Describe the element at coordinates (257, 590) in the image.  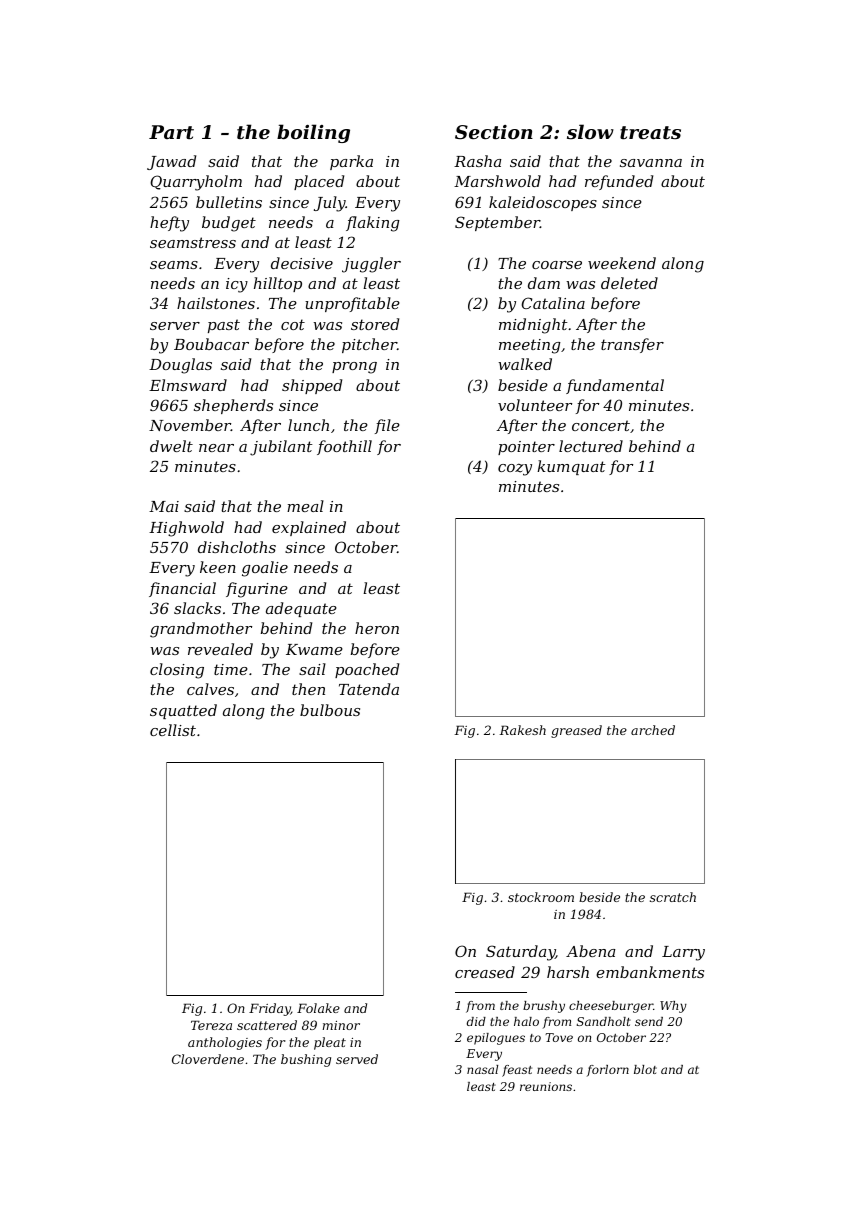
I see `figurine` at that location.
